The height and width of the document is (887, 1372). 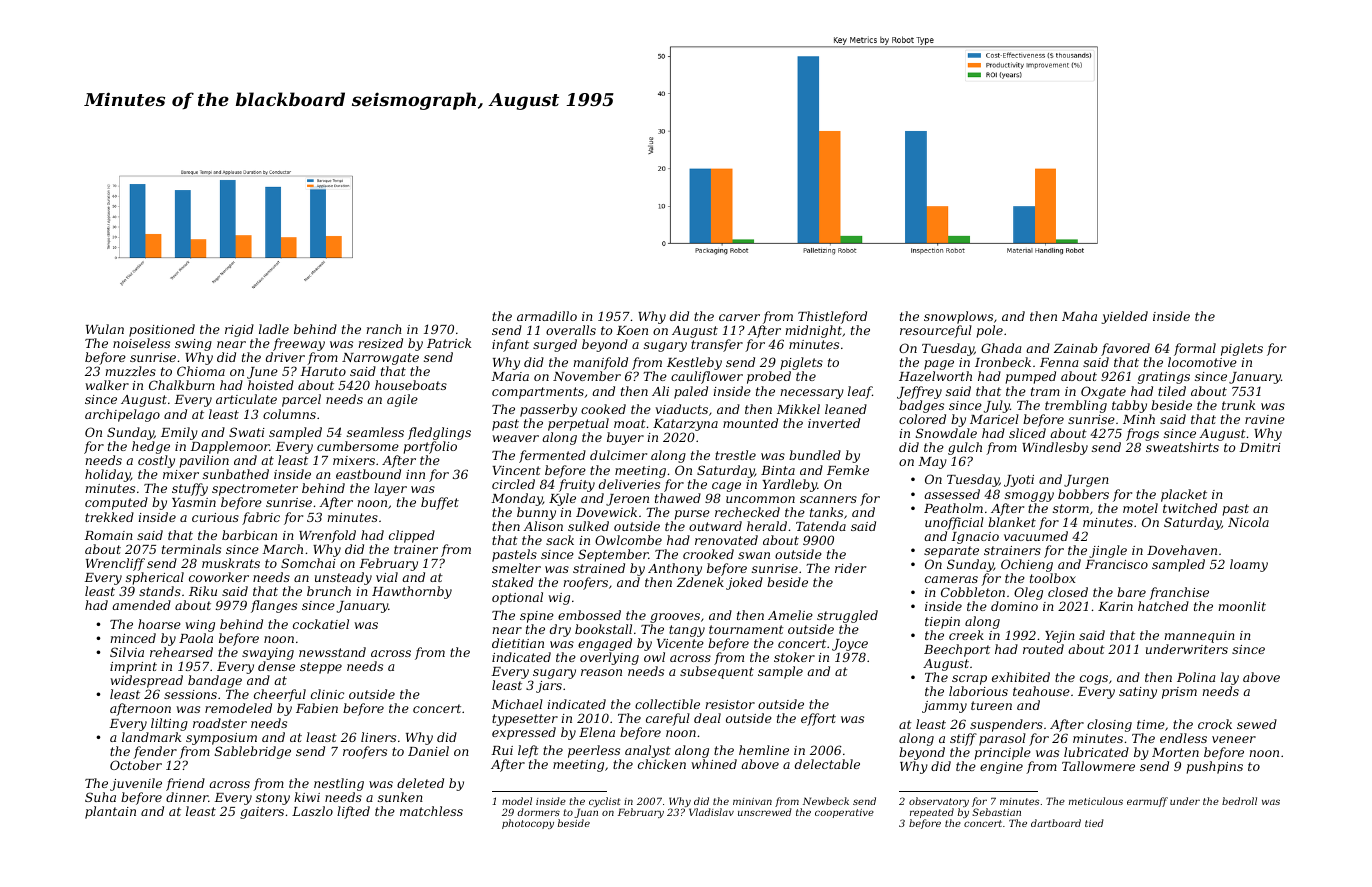 I want to click on delectable, so click(x=827, y=764).
